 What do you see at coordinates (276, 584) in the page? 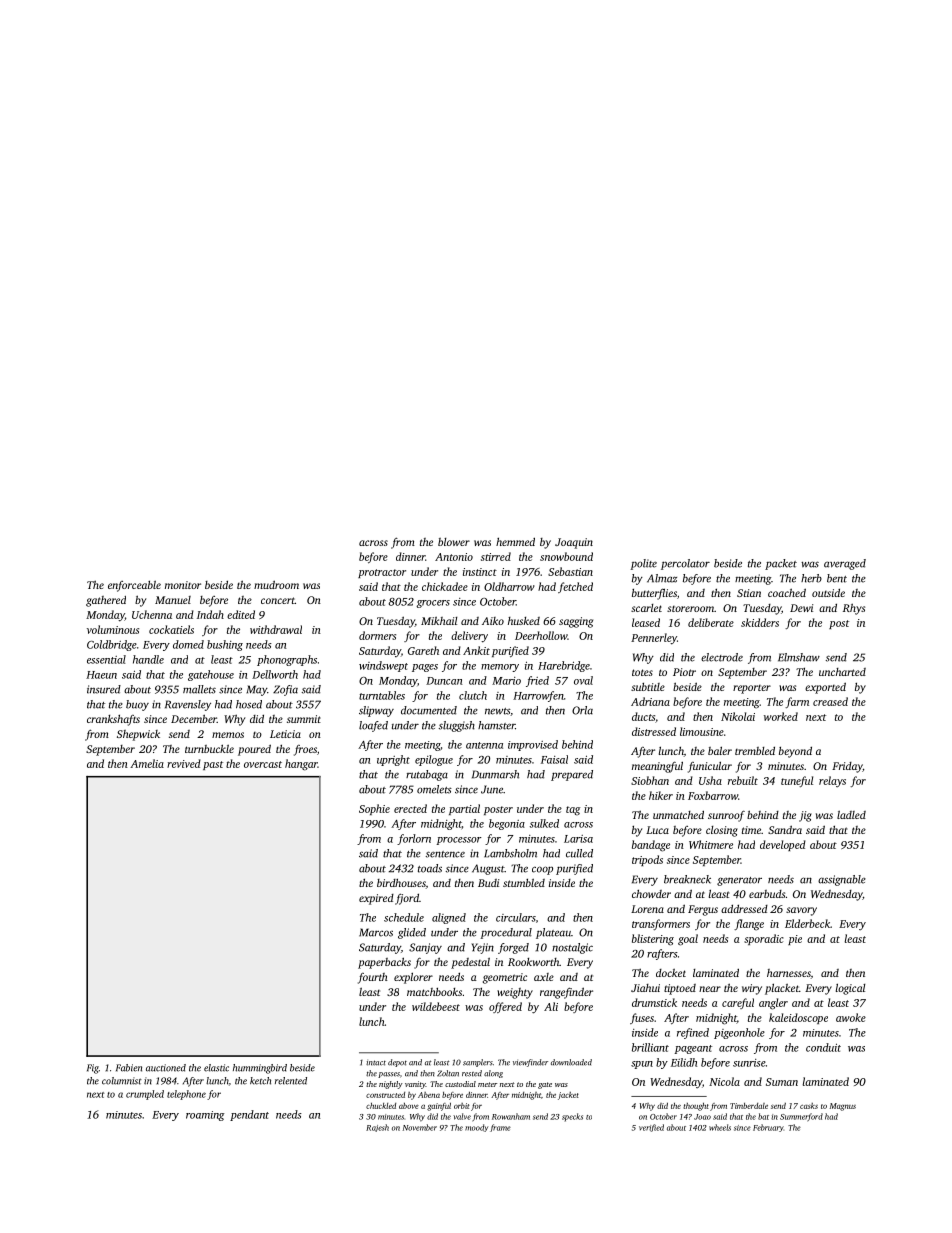
I see `mudroom` at bounding box center [276, 584].
